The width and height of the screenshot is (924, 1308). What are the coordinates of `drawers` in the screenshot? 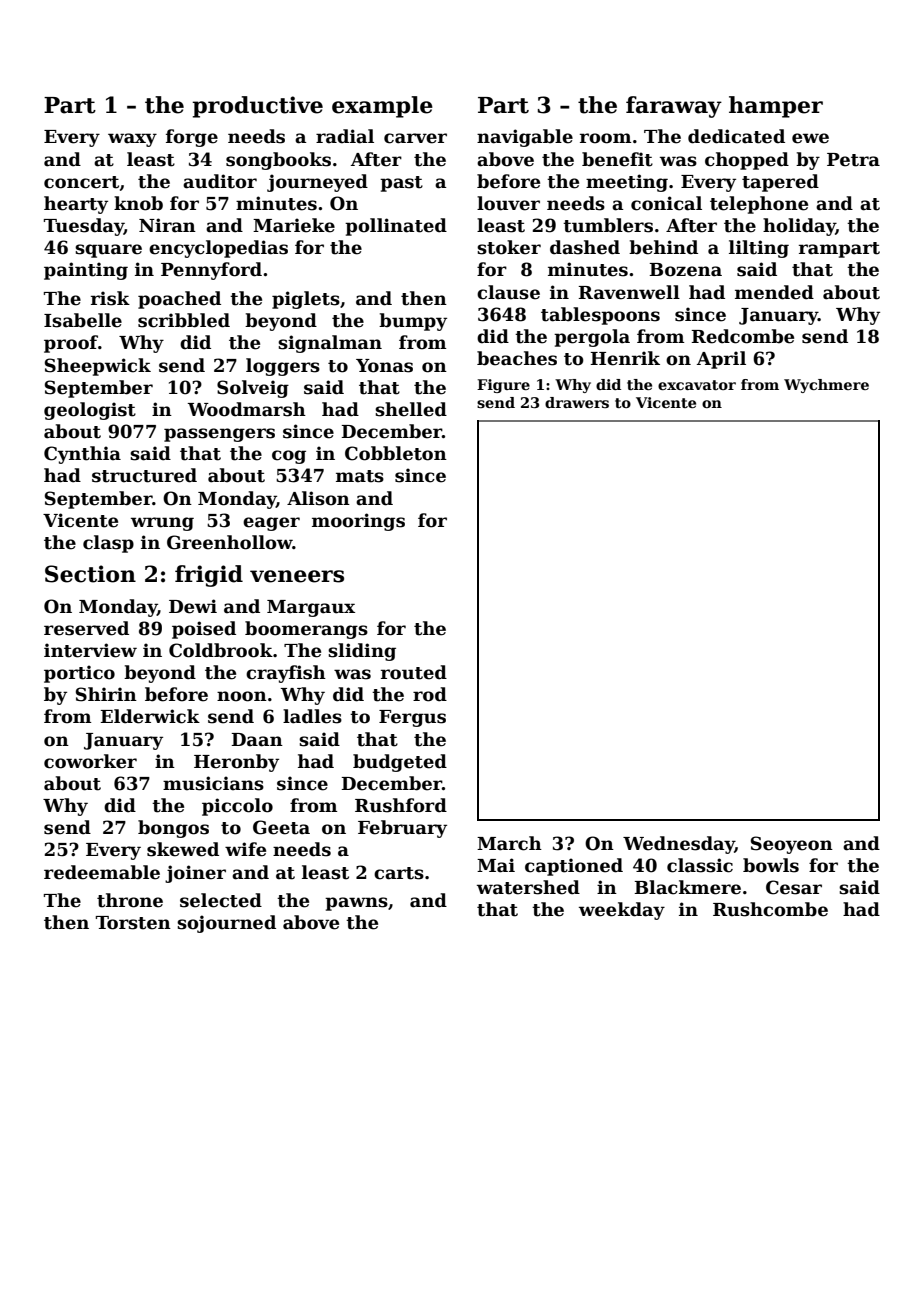 It's located at (577, 402).
